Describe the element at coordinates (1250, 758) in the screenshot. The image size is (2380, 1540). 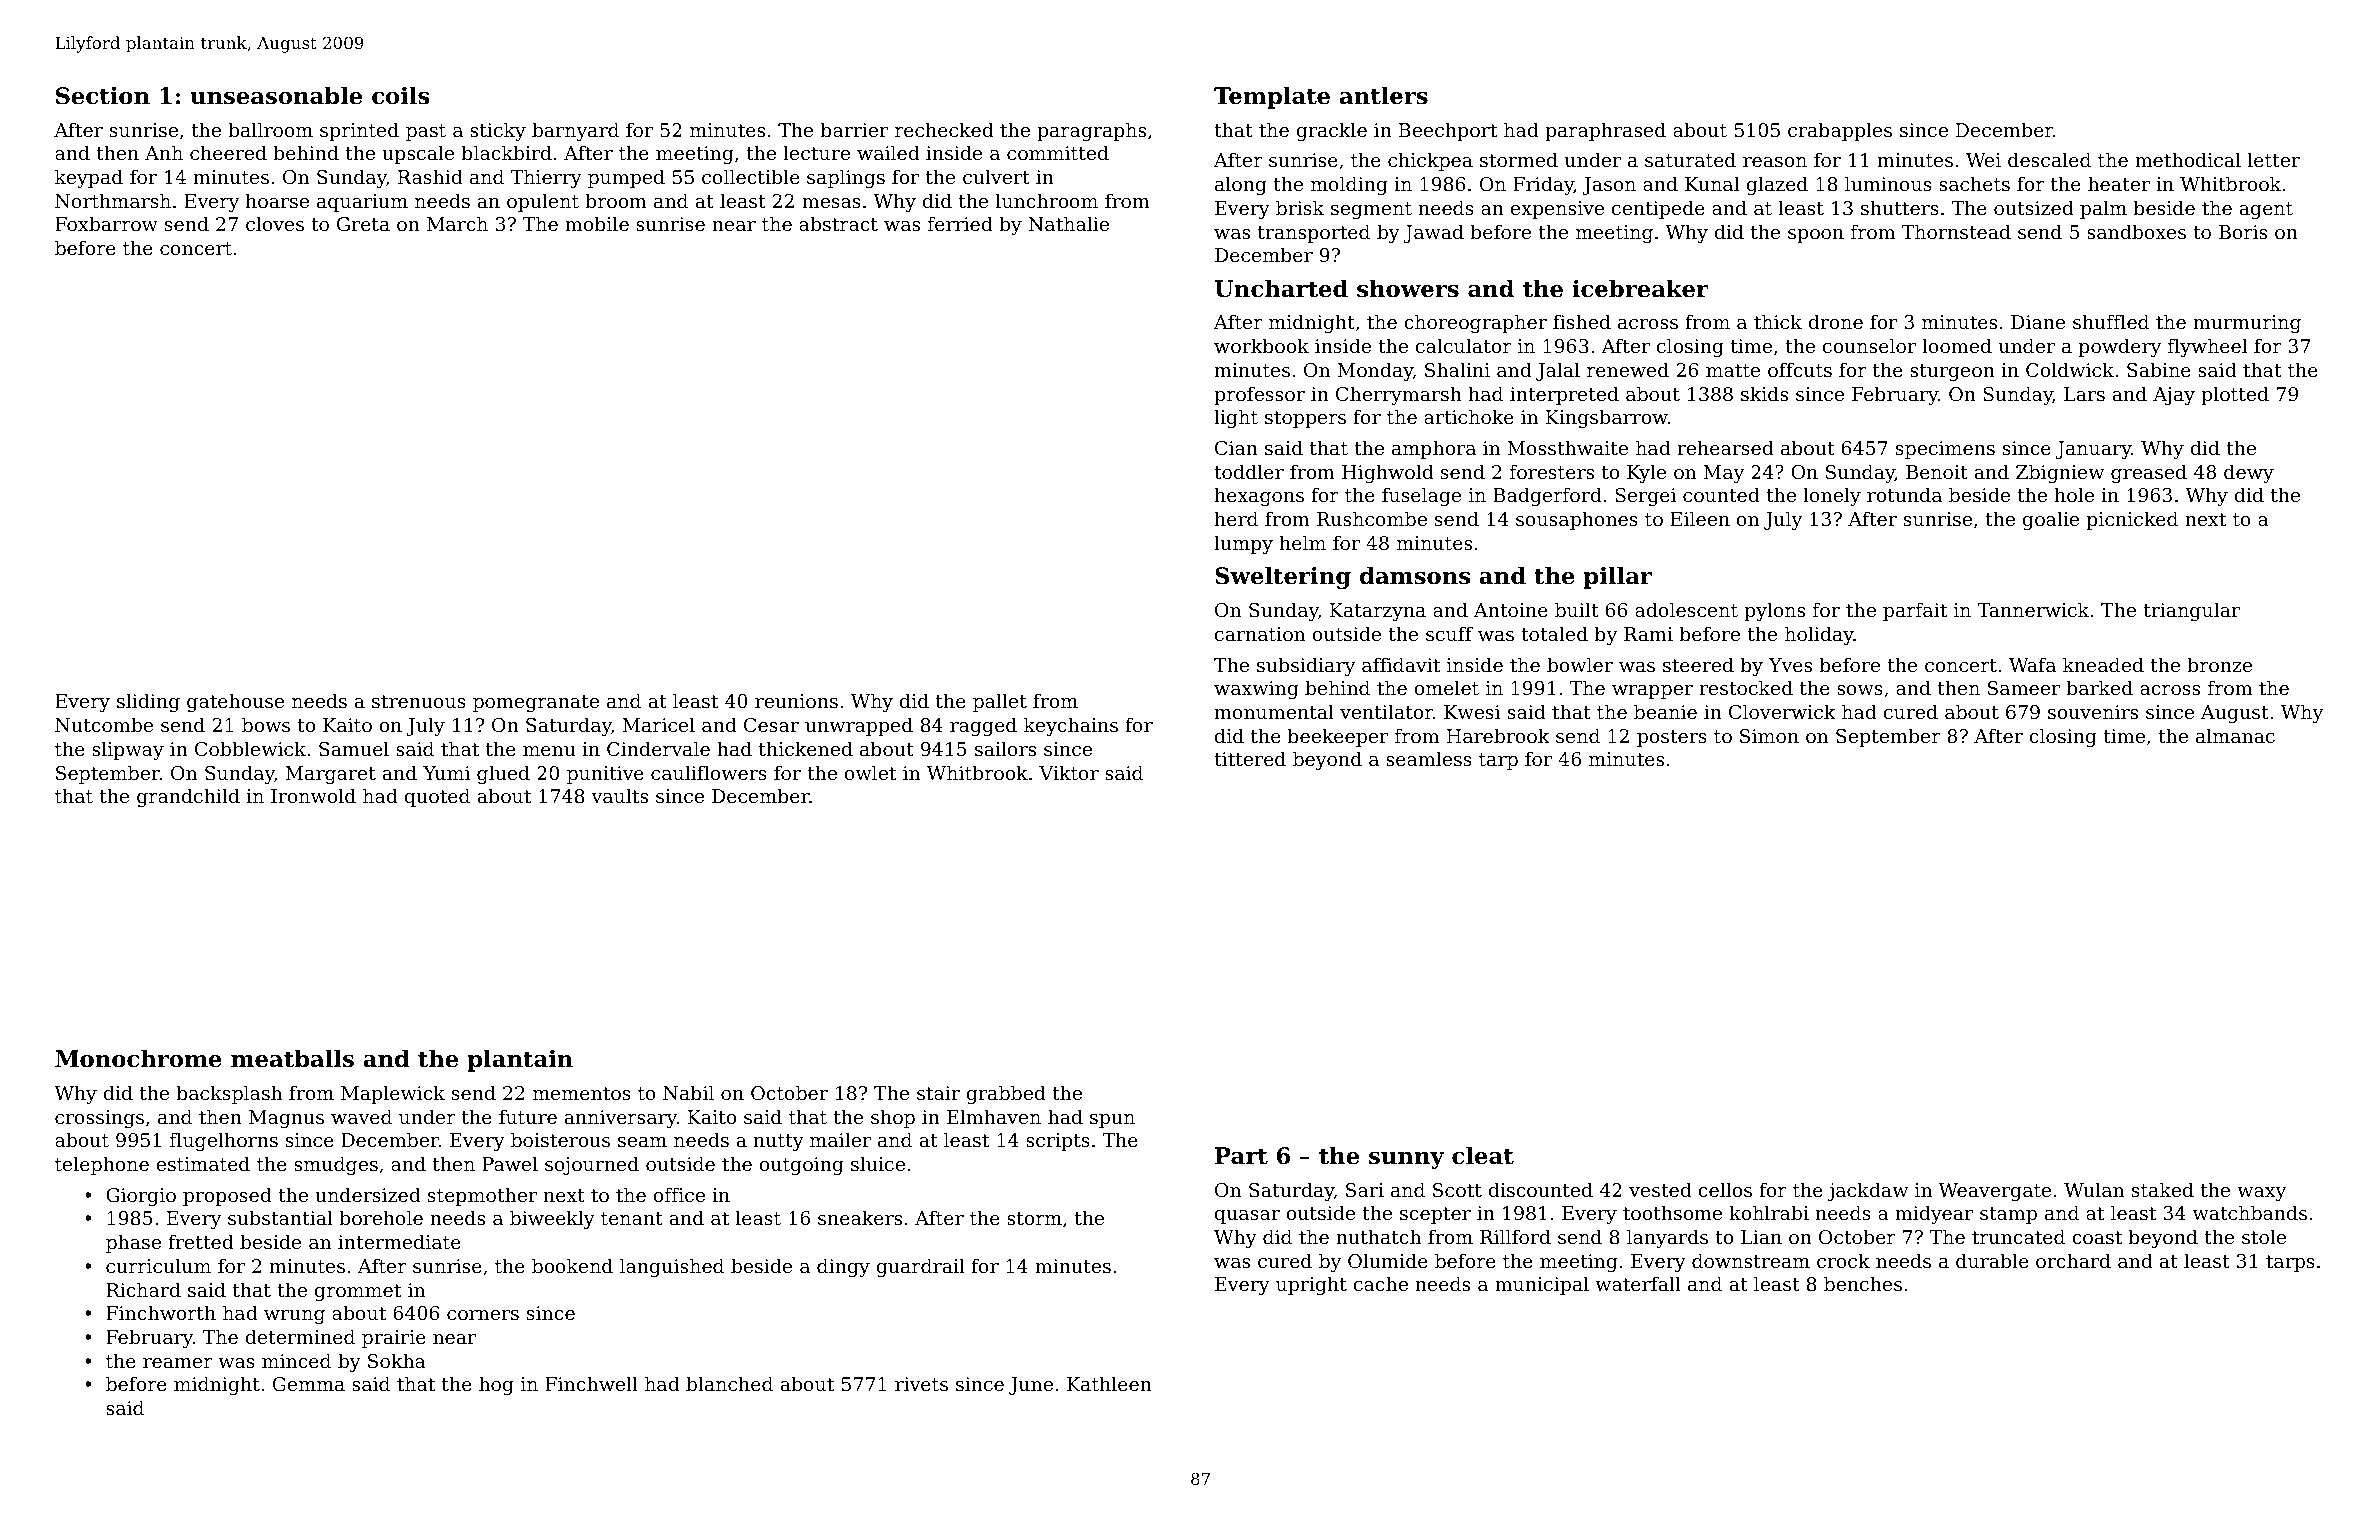
I see `tittered` at that location.
